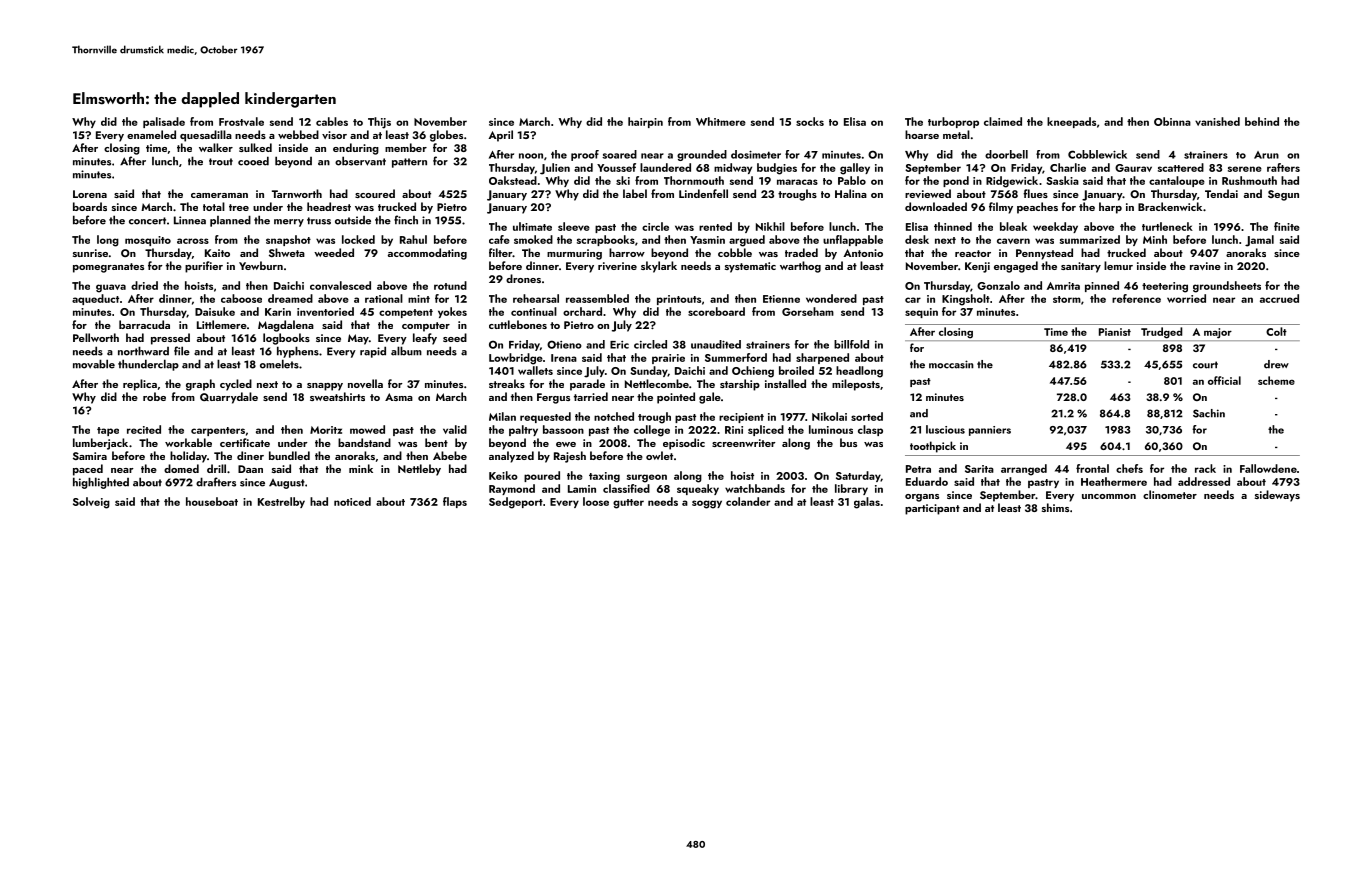  Describe the element at coordinates (164, 122) in the document. I see `palisade` at that location.
